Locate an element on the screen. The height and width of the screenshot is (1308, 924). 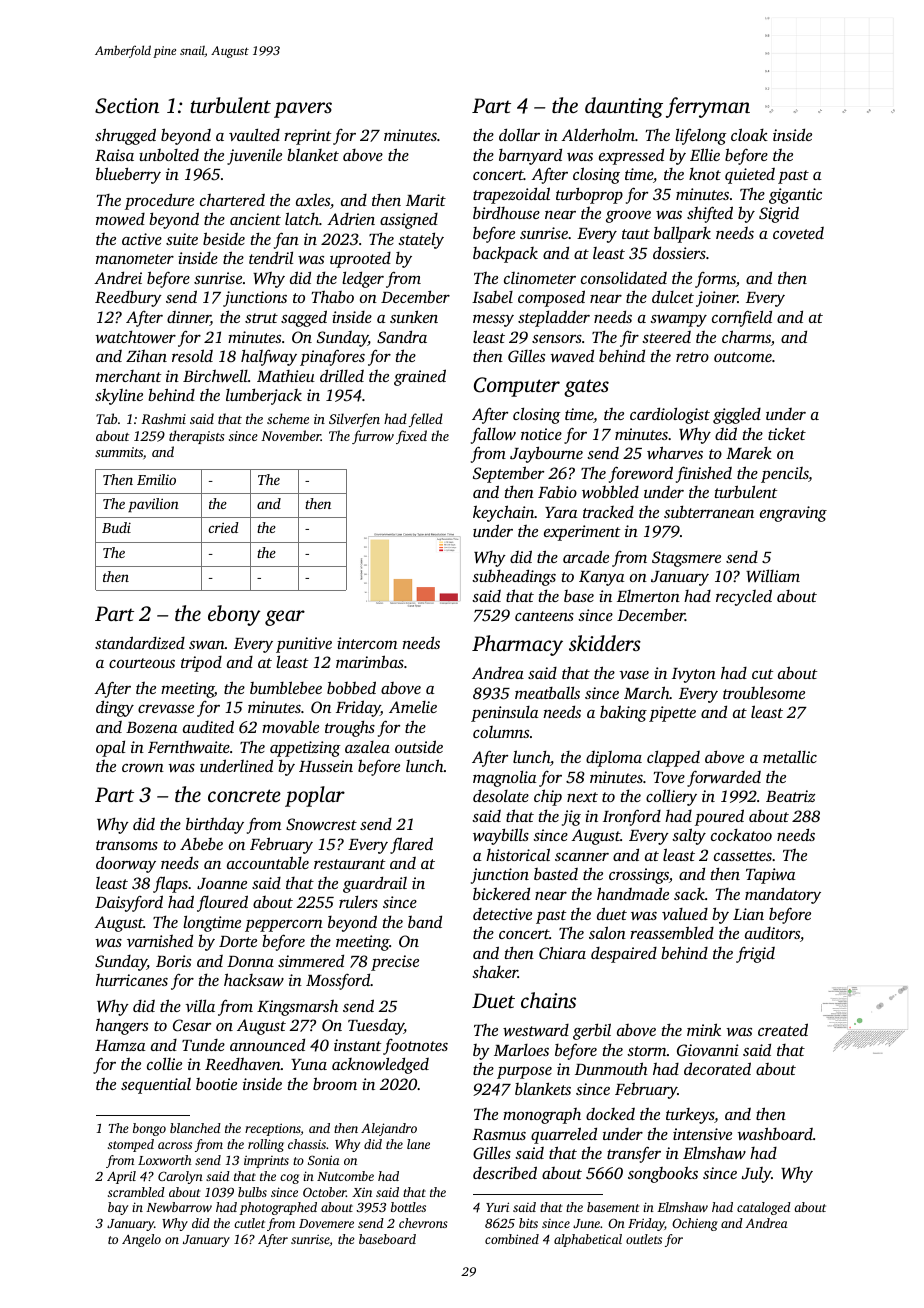
turboprop is located at coordinates (589, 195).
